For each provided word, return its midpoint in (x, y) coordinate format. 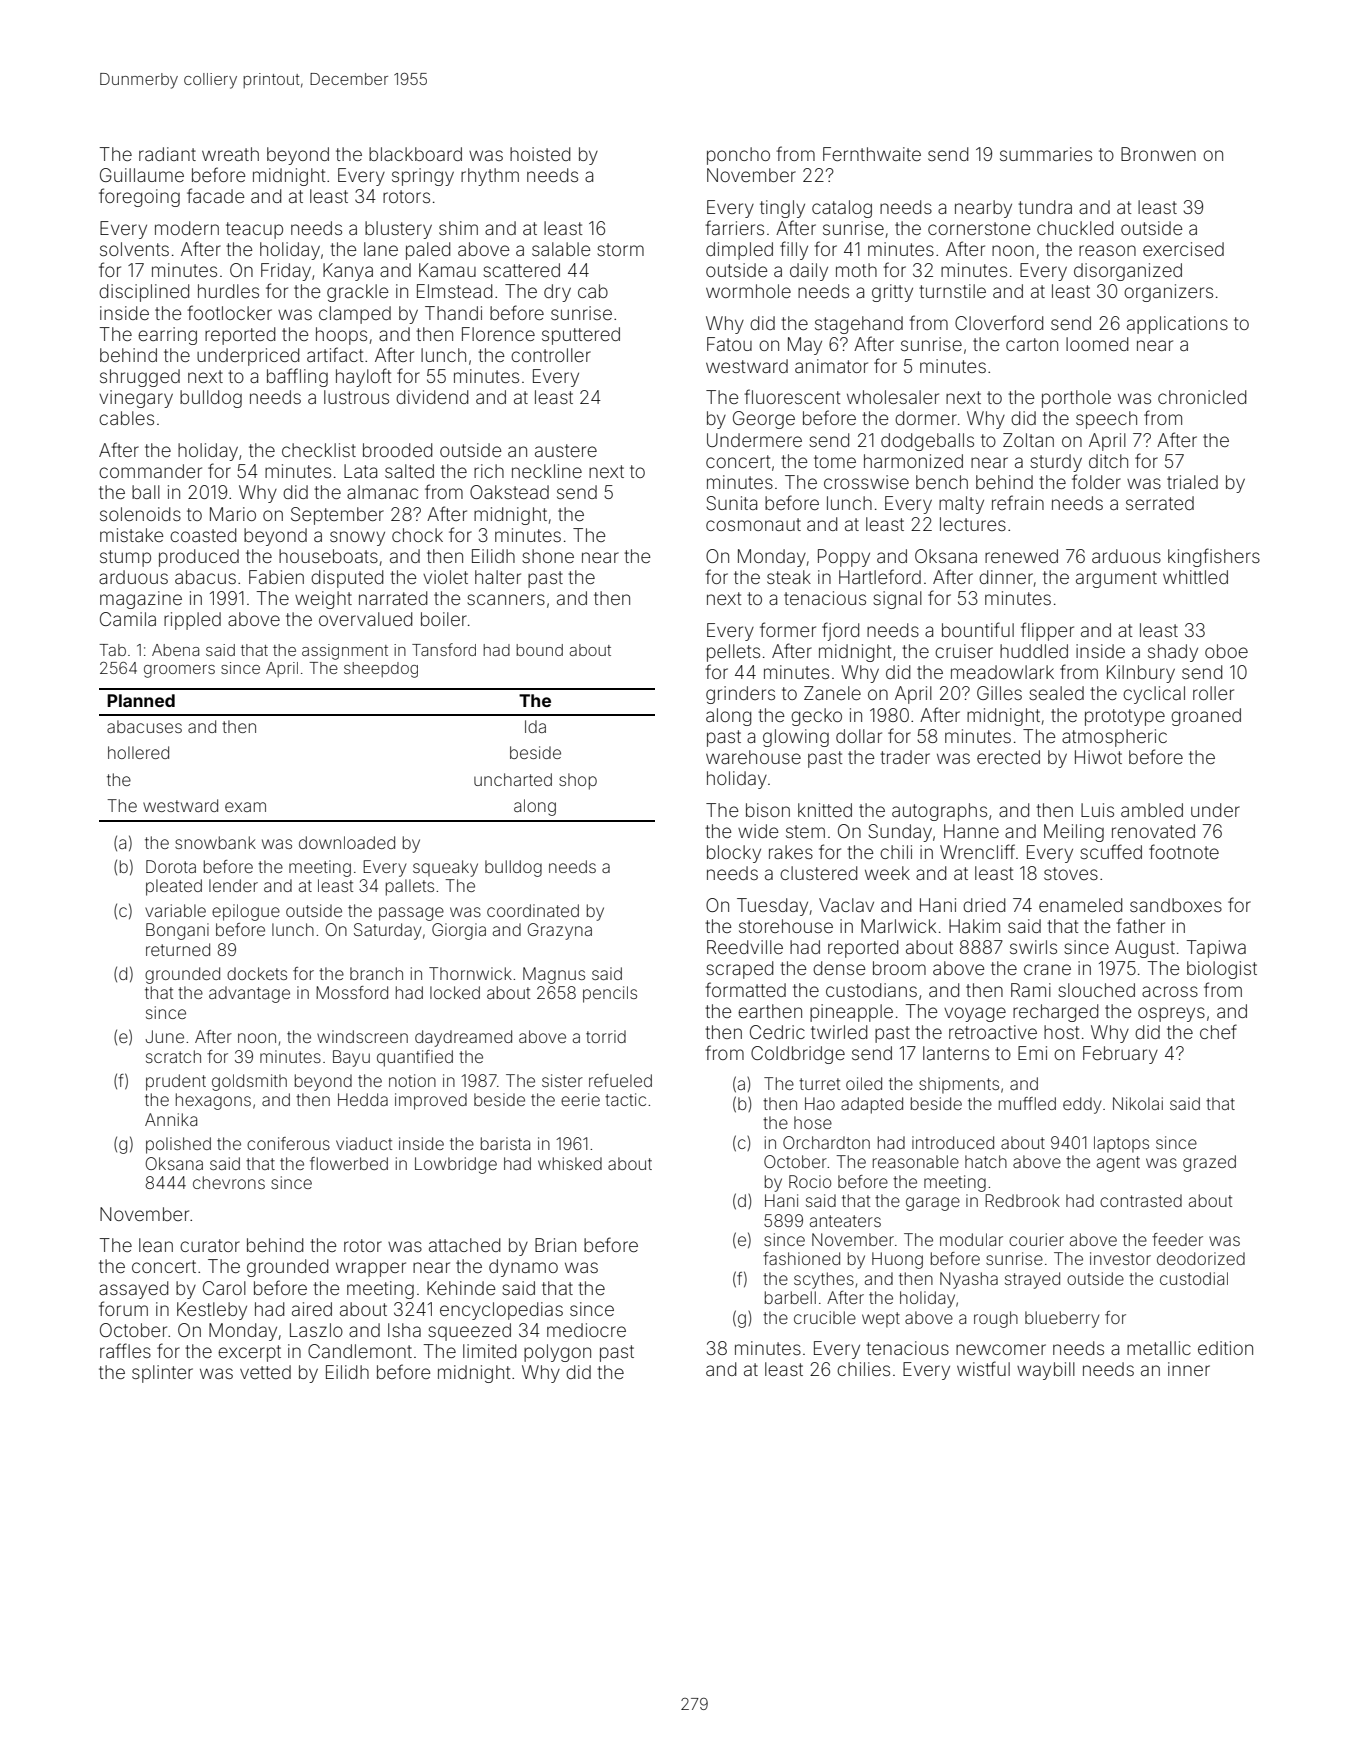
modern (187, 228)
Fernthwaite (872, 154)
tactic (625, 1099)
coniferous (288, 1143)
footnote (1184, 851)
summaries (1046, 154)
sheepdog (381, 670)
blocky (734, 854)
